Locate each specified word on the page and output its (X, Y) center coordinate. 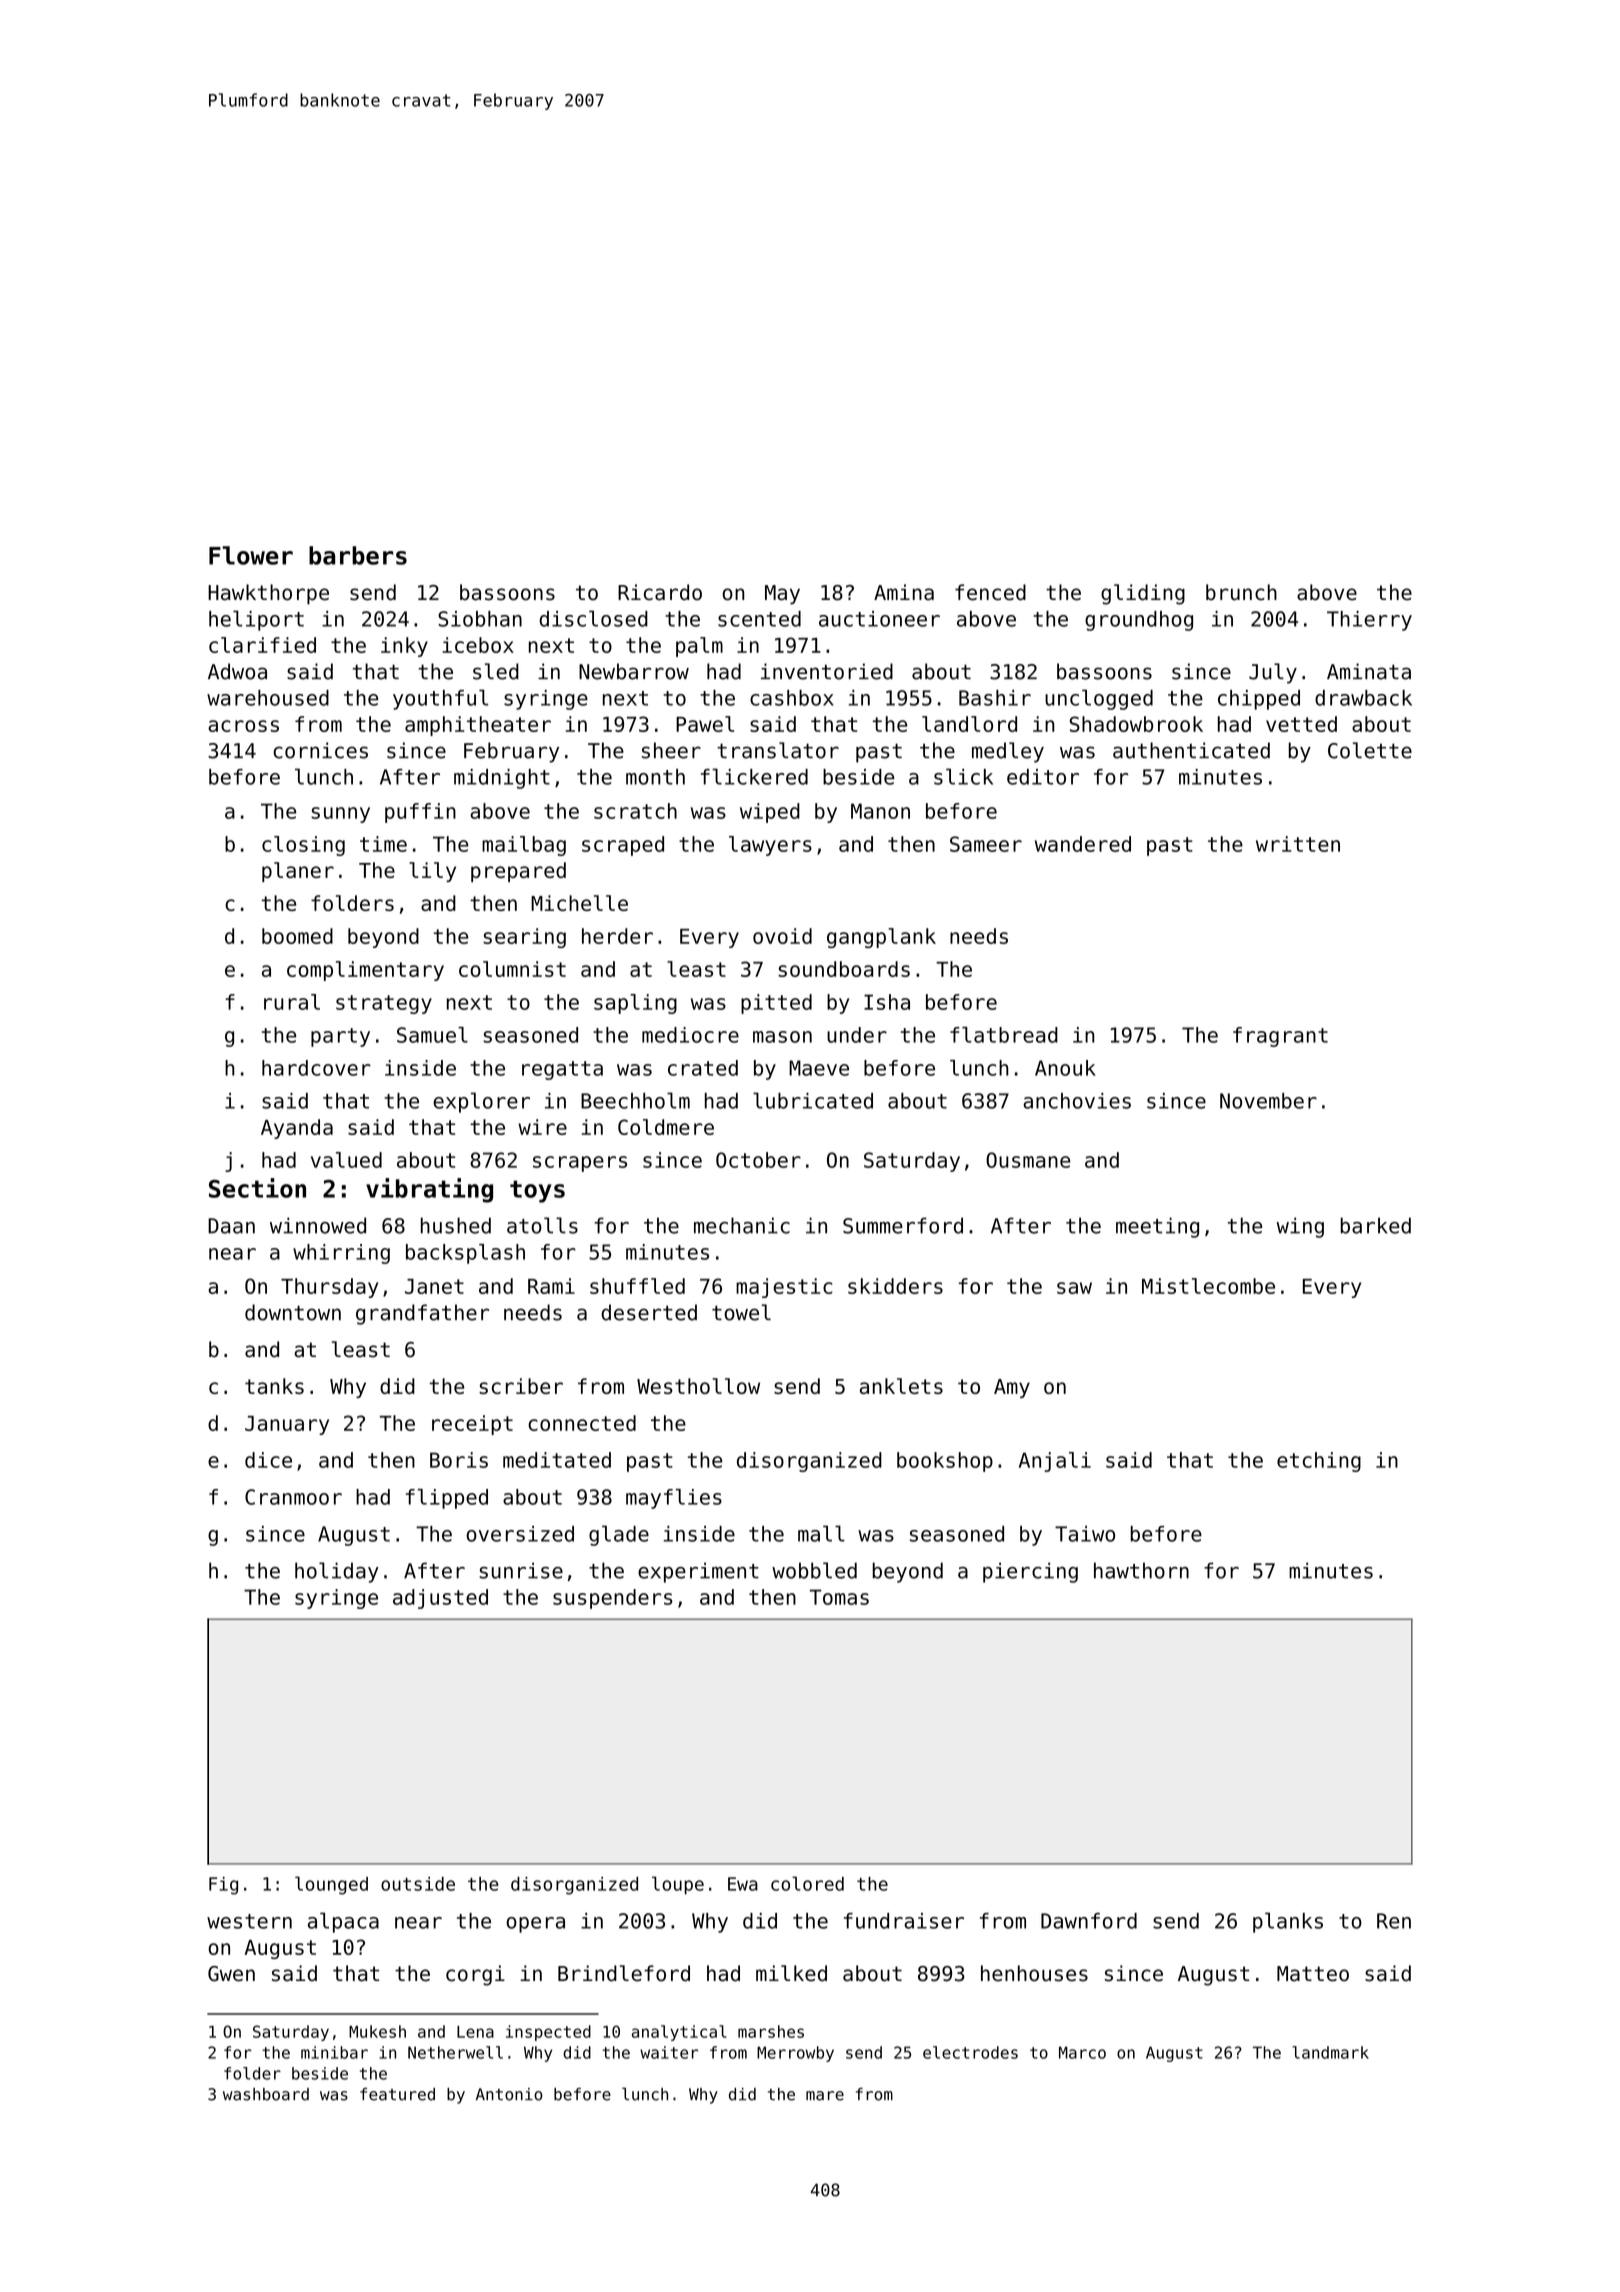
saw (1074, 1288)
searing (524, 938)
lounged (331, 1885)
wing (1300, 1227)
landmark (1330, 2052)
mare (825, 2096)
